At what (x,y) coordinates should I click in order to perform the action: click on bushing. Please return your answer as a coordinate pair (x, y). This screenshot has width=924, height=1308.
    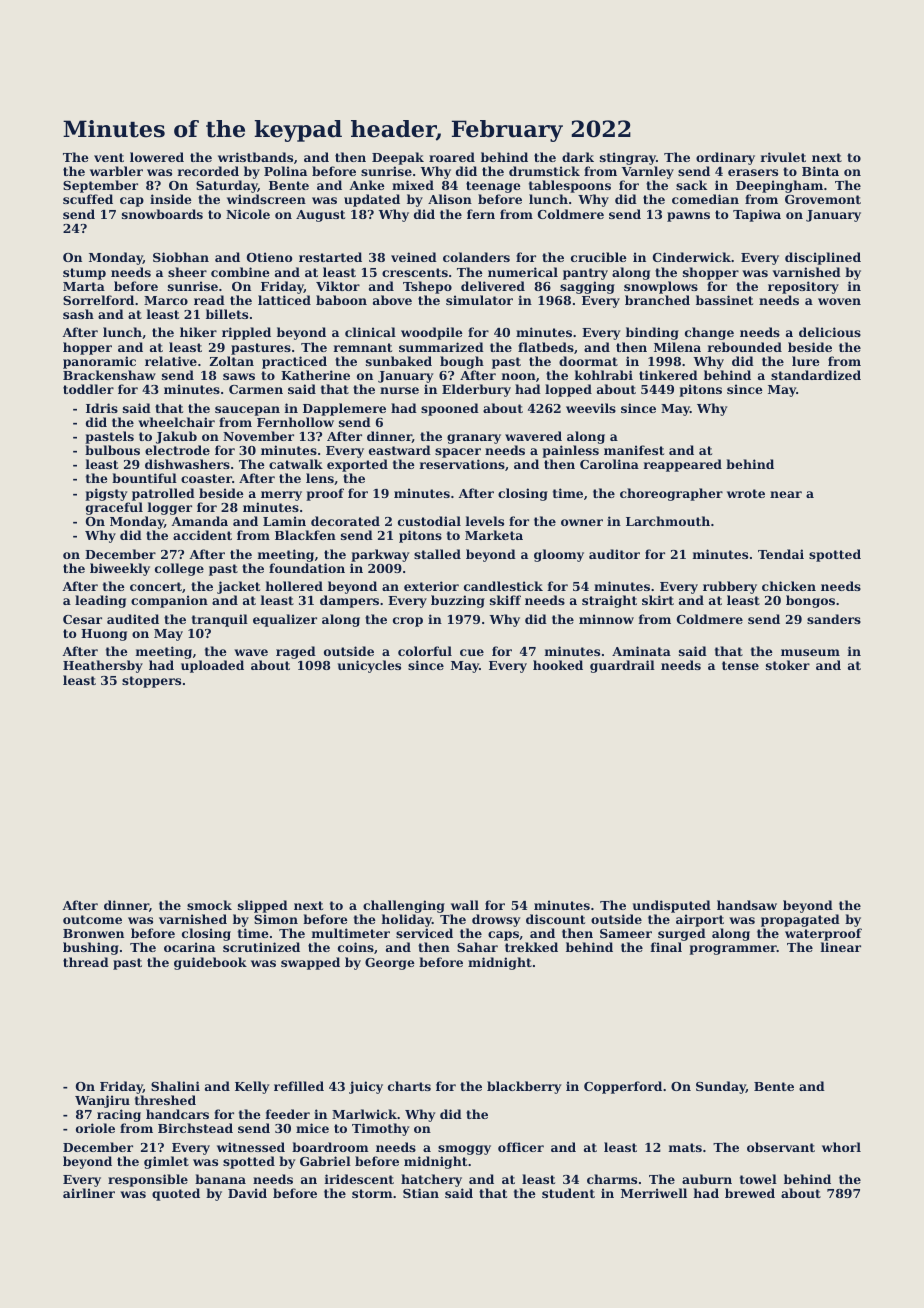
    Looking at the image, I should click on (91, 948).
